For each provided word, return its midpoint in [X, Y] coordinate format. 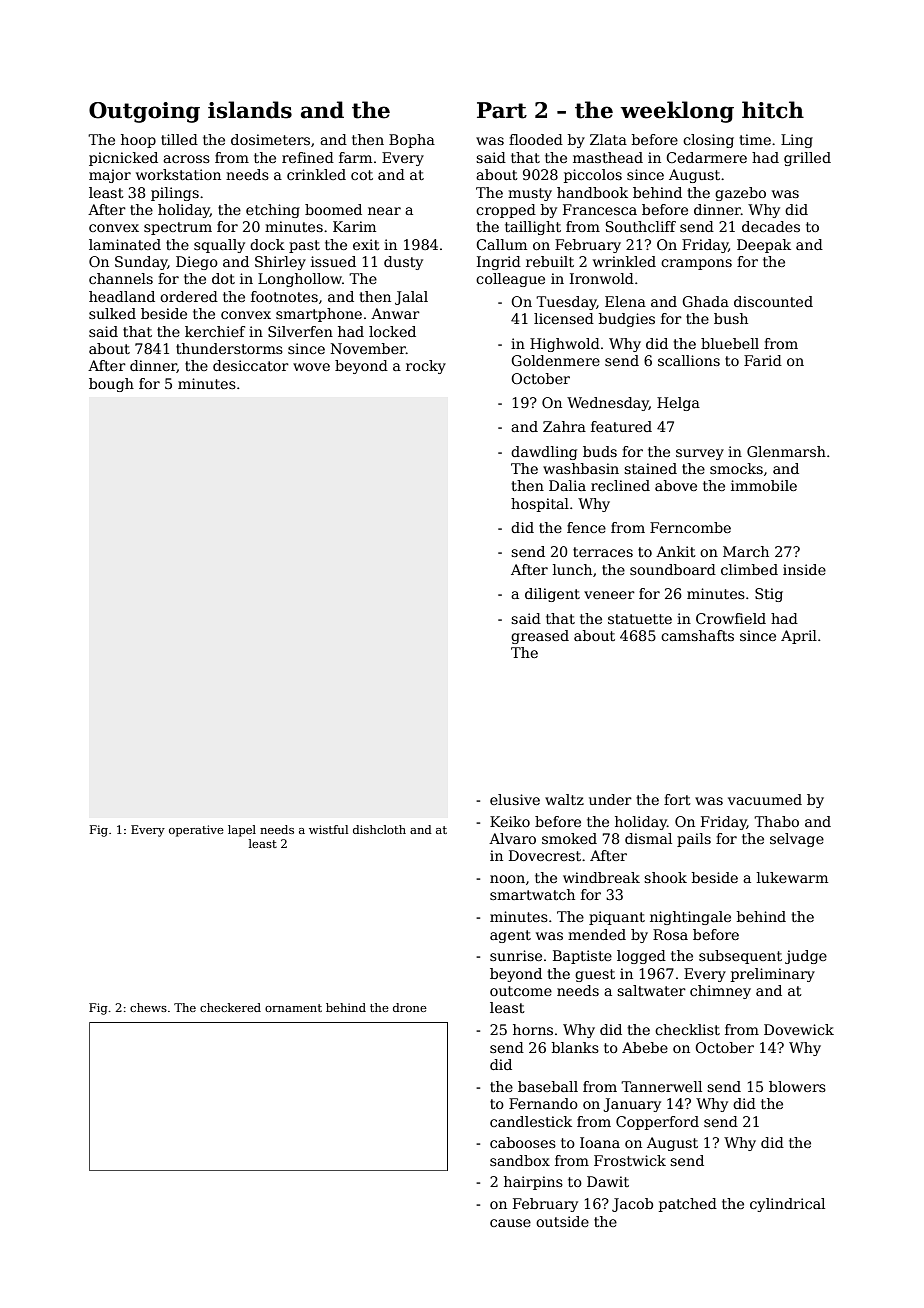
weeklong [677, 112]
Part [502, 110]
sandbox [520, 1160]
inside [804, 569]
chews [148, 1007]
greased [540, 637]
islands [250, 110]
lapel [242, 831]
